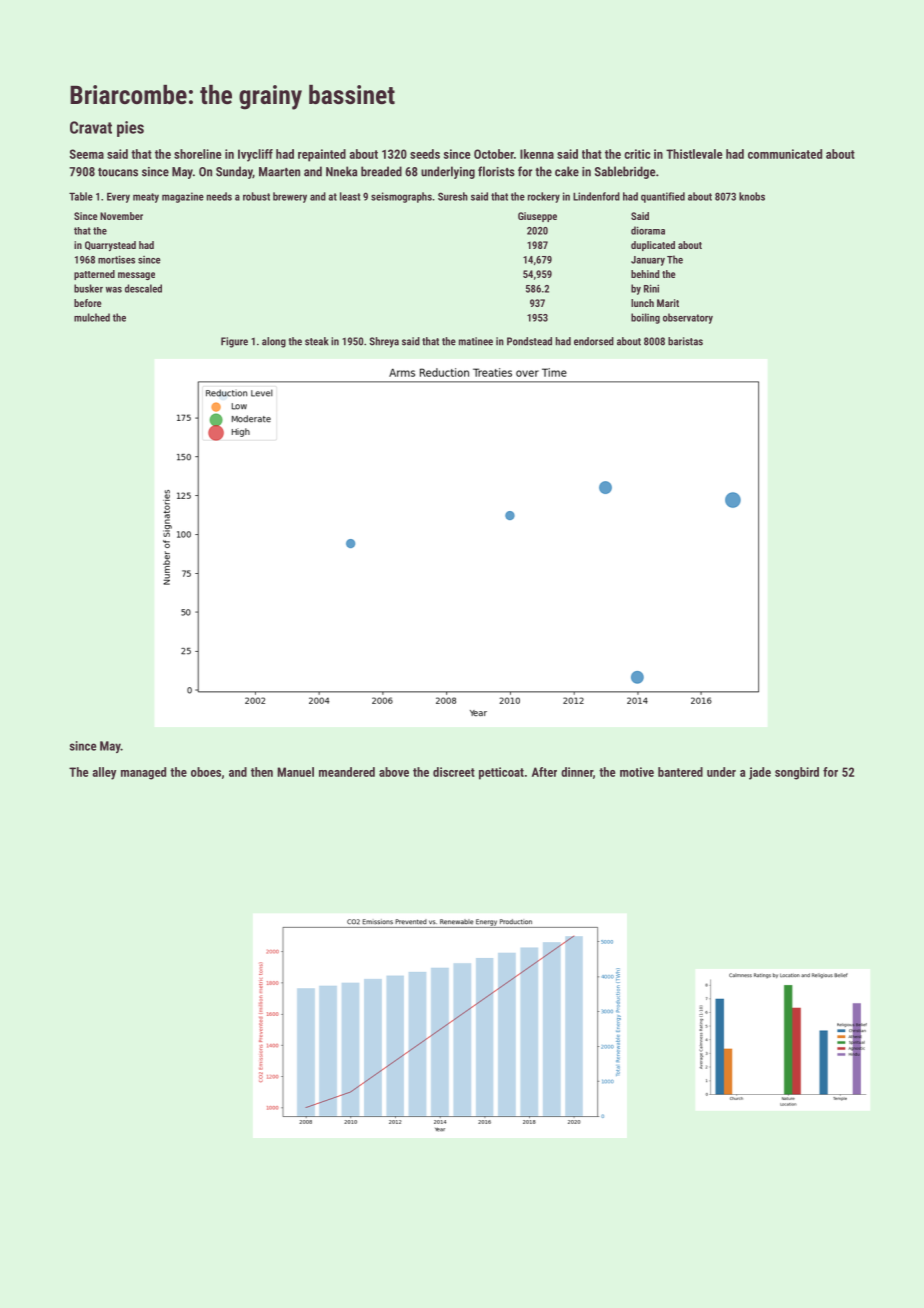  Describe the element at coordinates (537, 217) in the screenshot. I see `Giuseppe` at that location.
